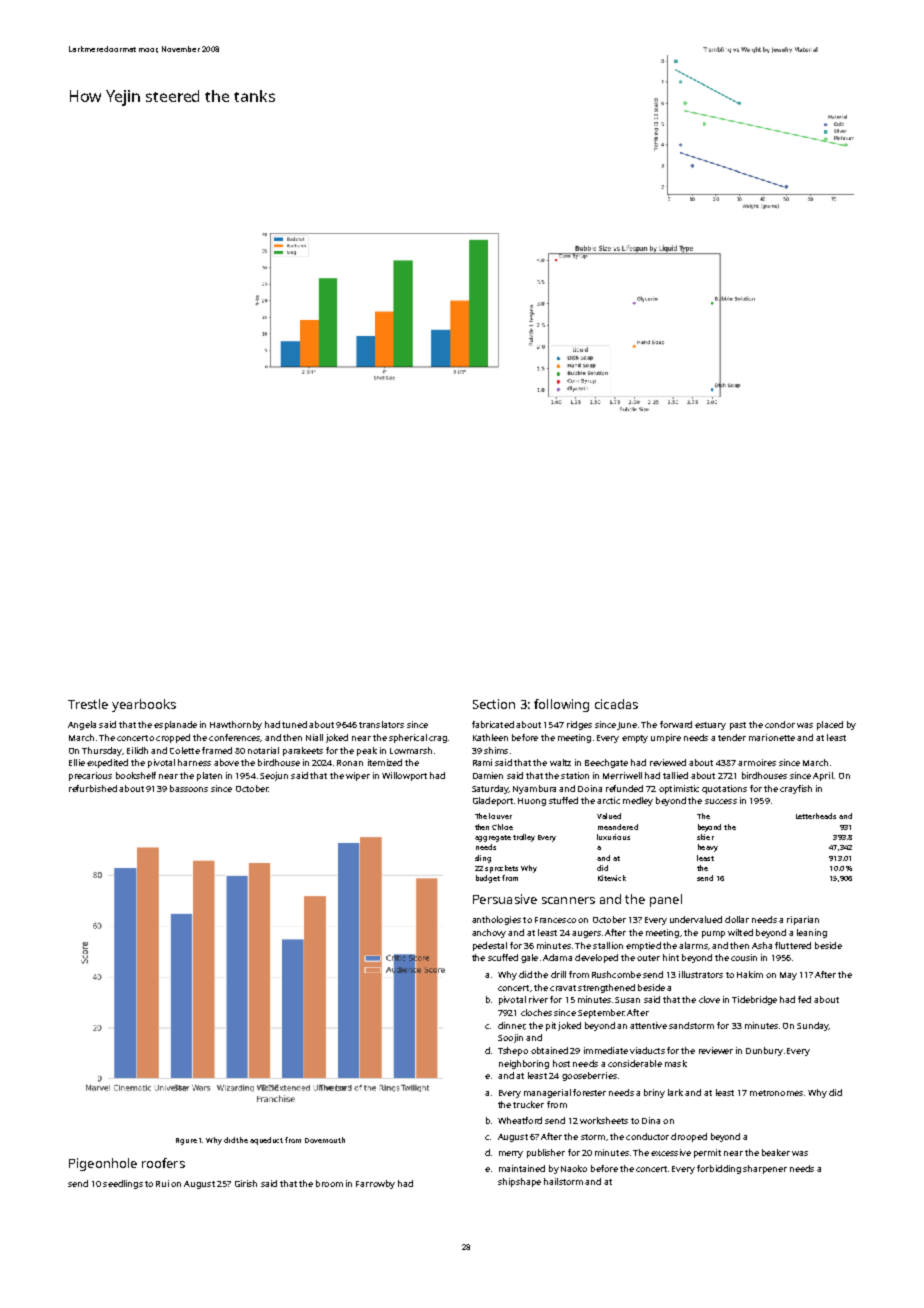 This page has height=1308, width=924. What do you see at coordinates (144, 705) in the page?
I see `yearbooks` at bounding box center [144, 705].
